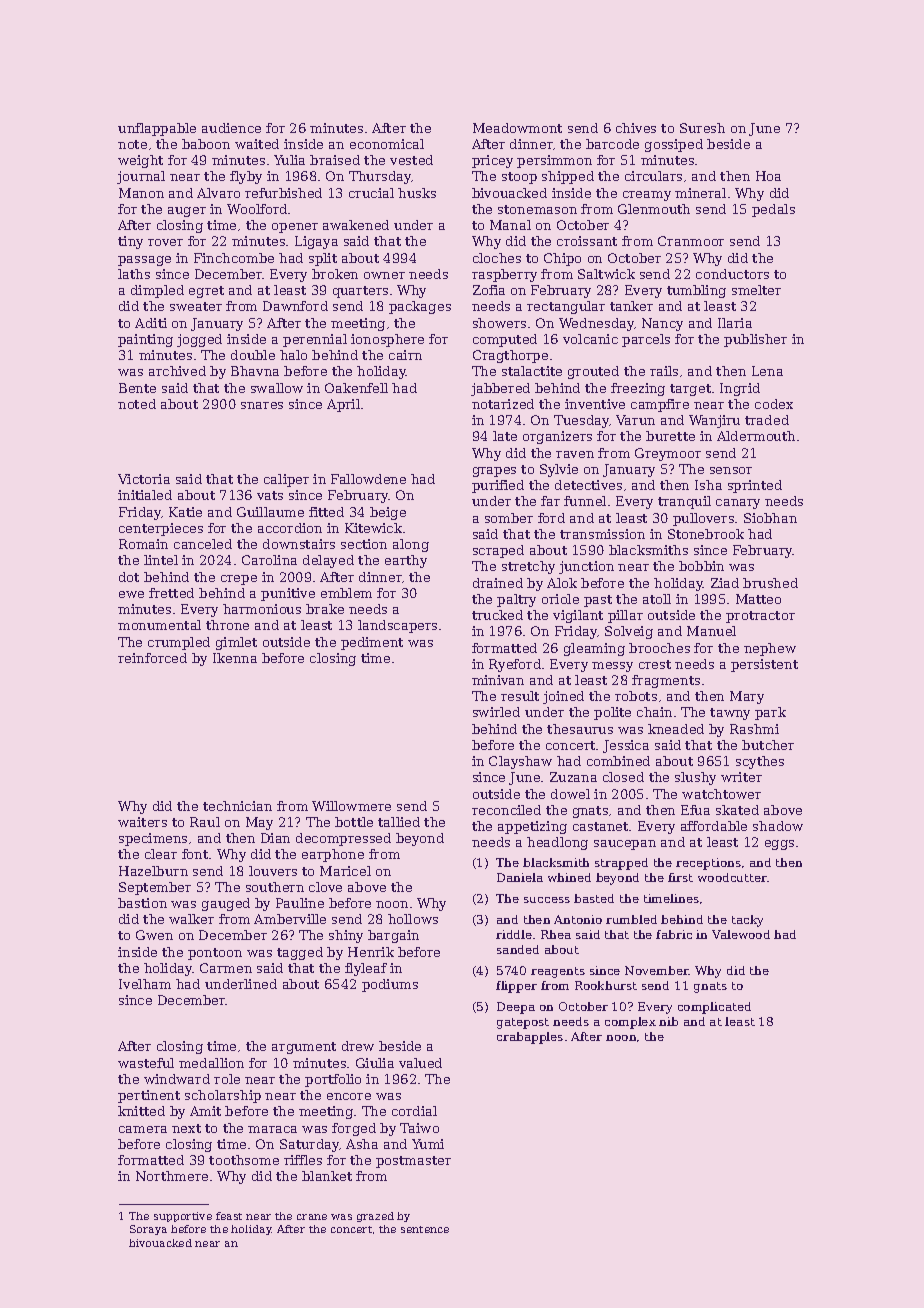 The height and width of the screenshot is (1308, 924). Describe the element at coordinates (653, 176) in the screenshot. I see `circulars` at that location.
